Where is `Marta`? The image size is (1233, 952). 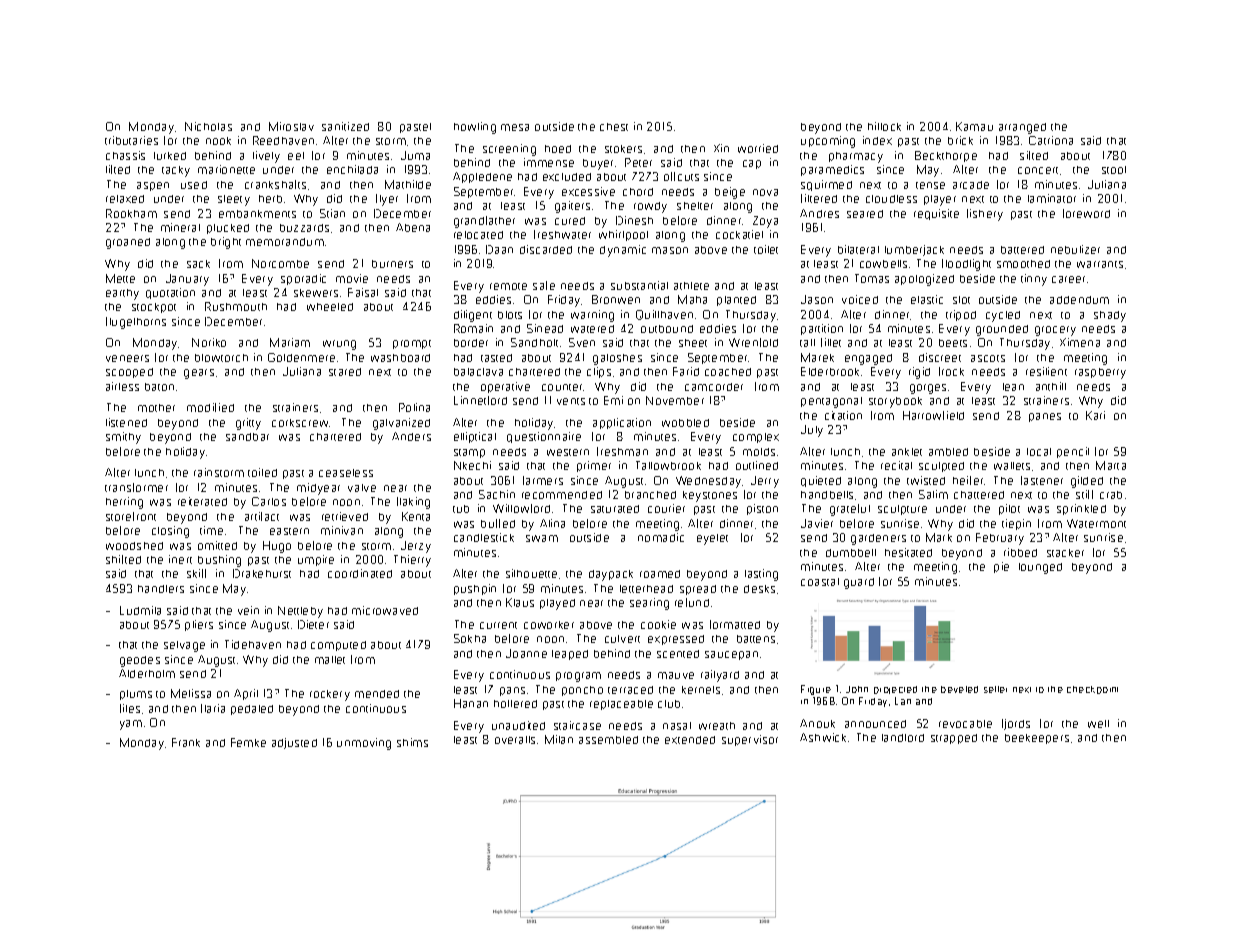
Marta is located at coordinates (1111, 465).
